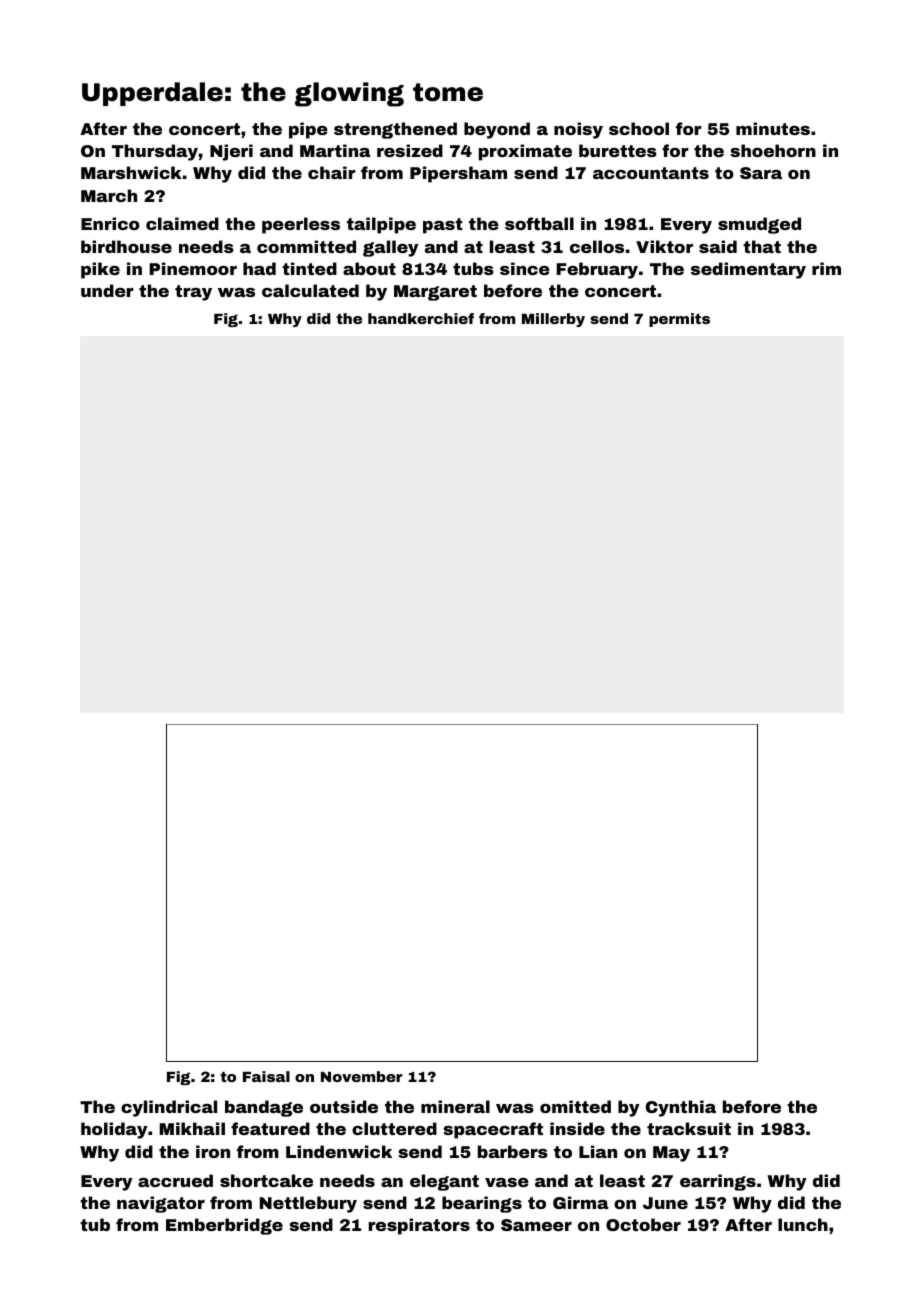 Image resolution: width=924 pixels, height=1308 pixels. What do you see at coordinates (193, 293) in the page?
I see `tray` at bounding box center [193, 293].
